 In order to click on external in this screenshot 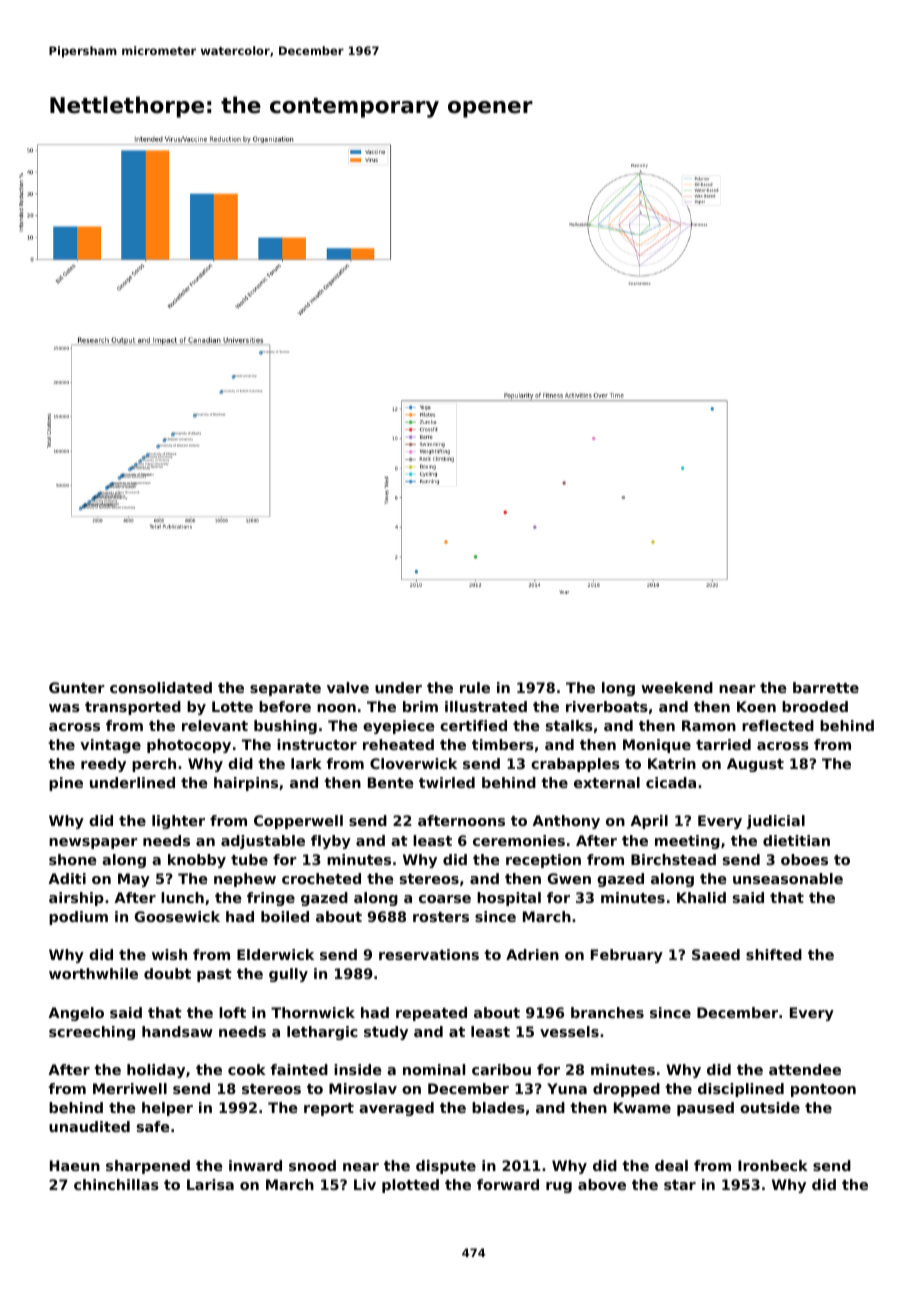, I will do `click(607, 782)`.
